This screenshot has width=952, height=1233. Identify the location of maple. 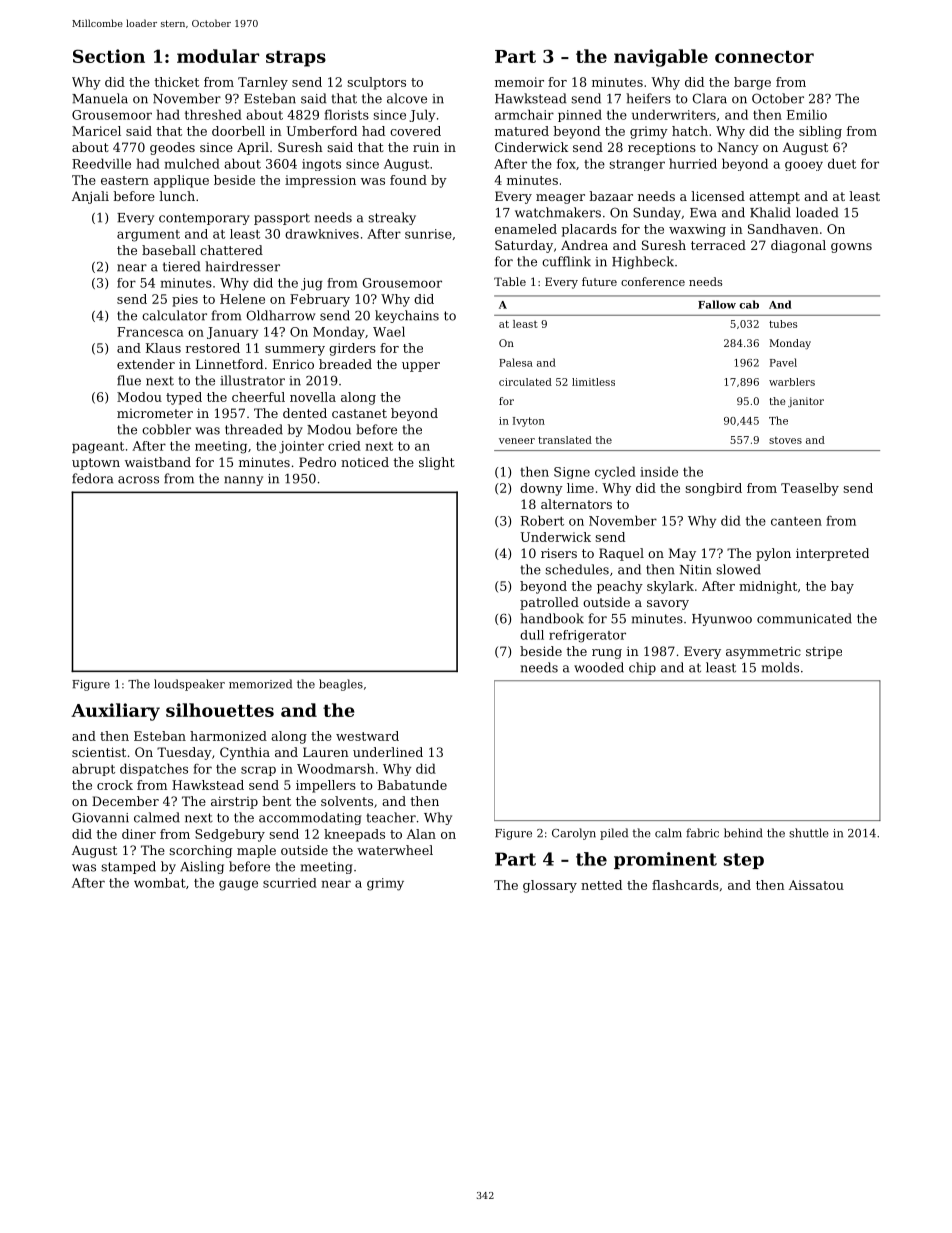
(256, 851).
